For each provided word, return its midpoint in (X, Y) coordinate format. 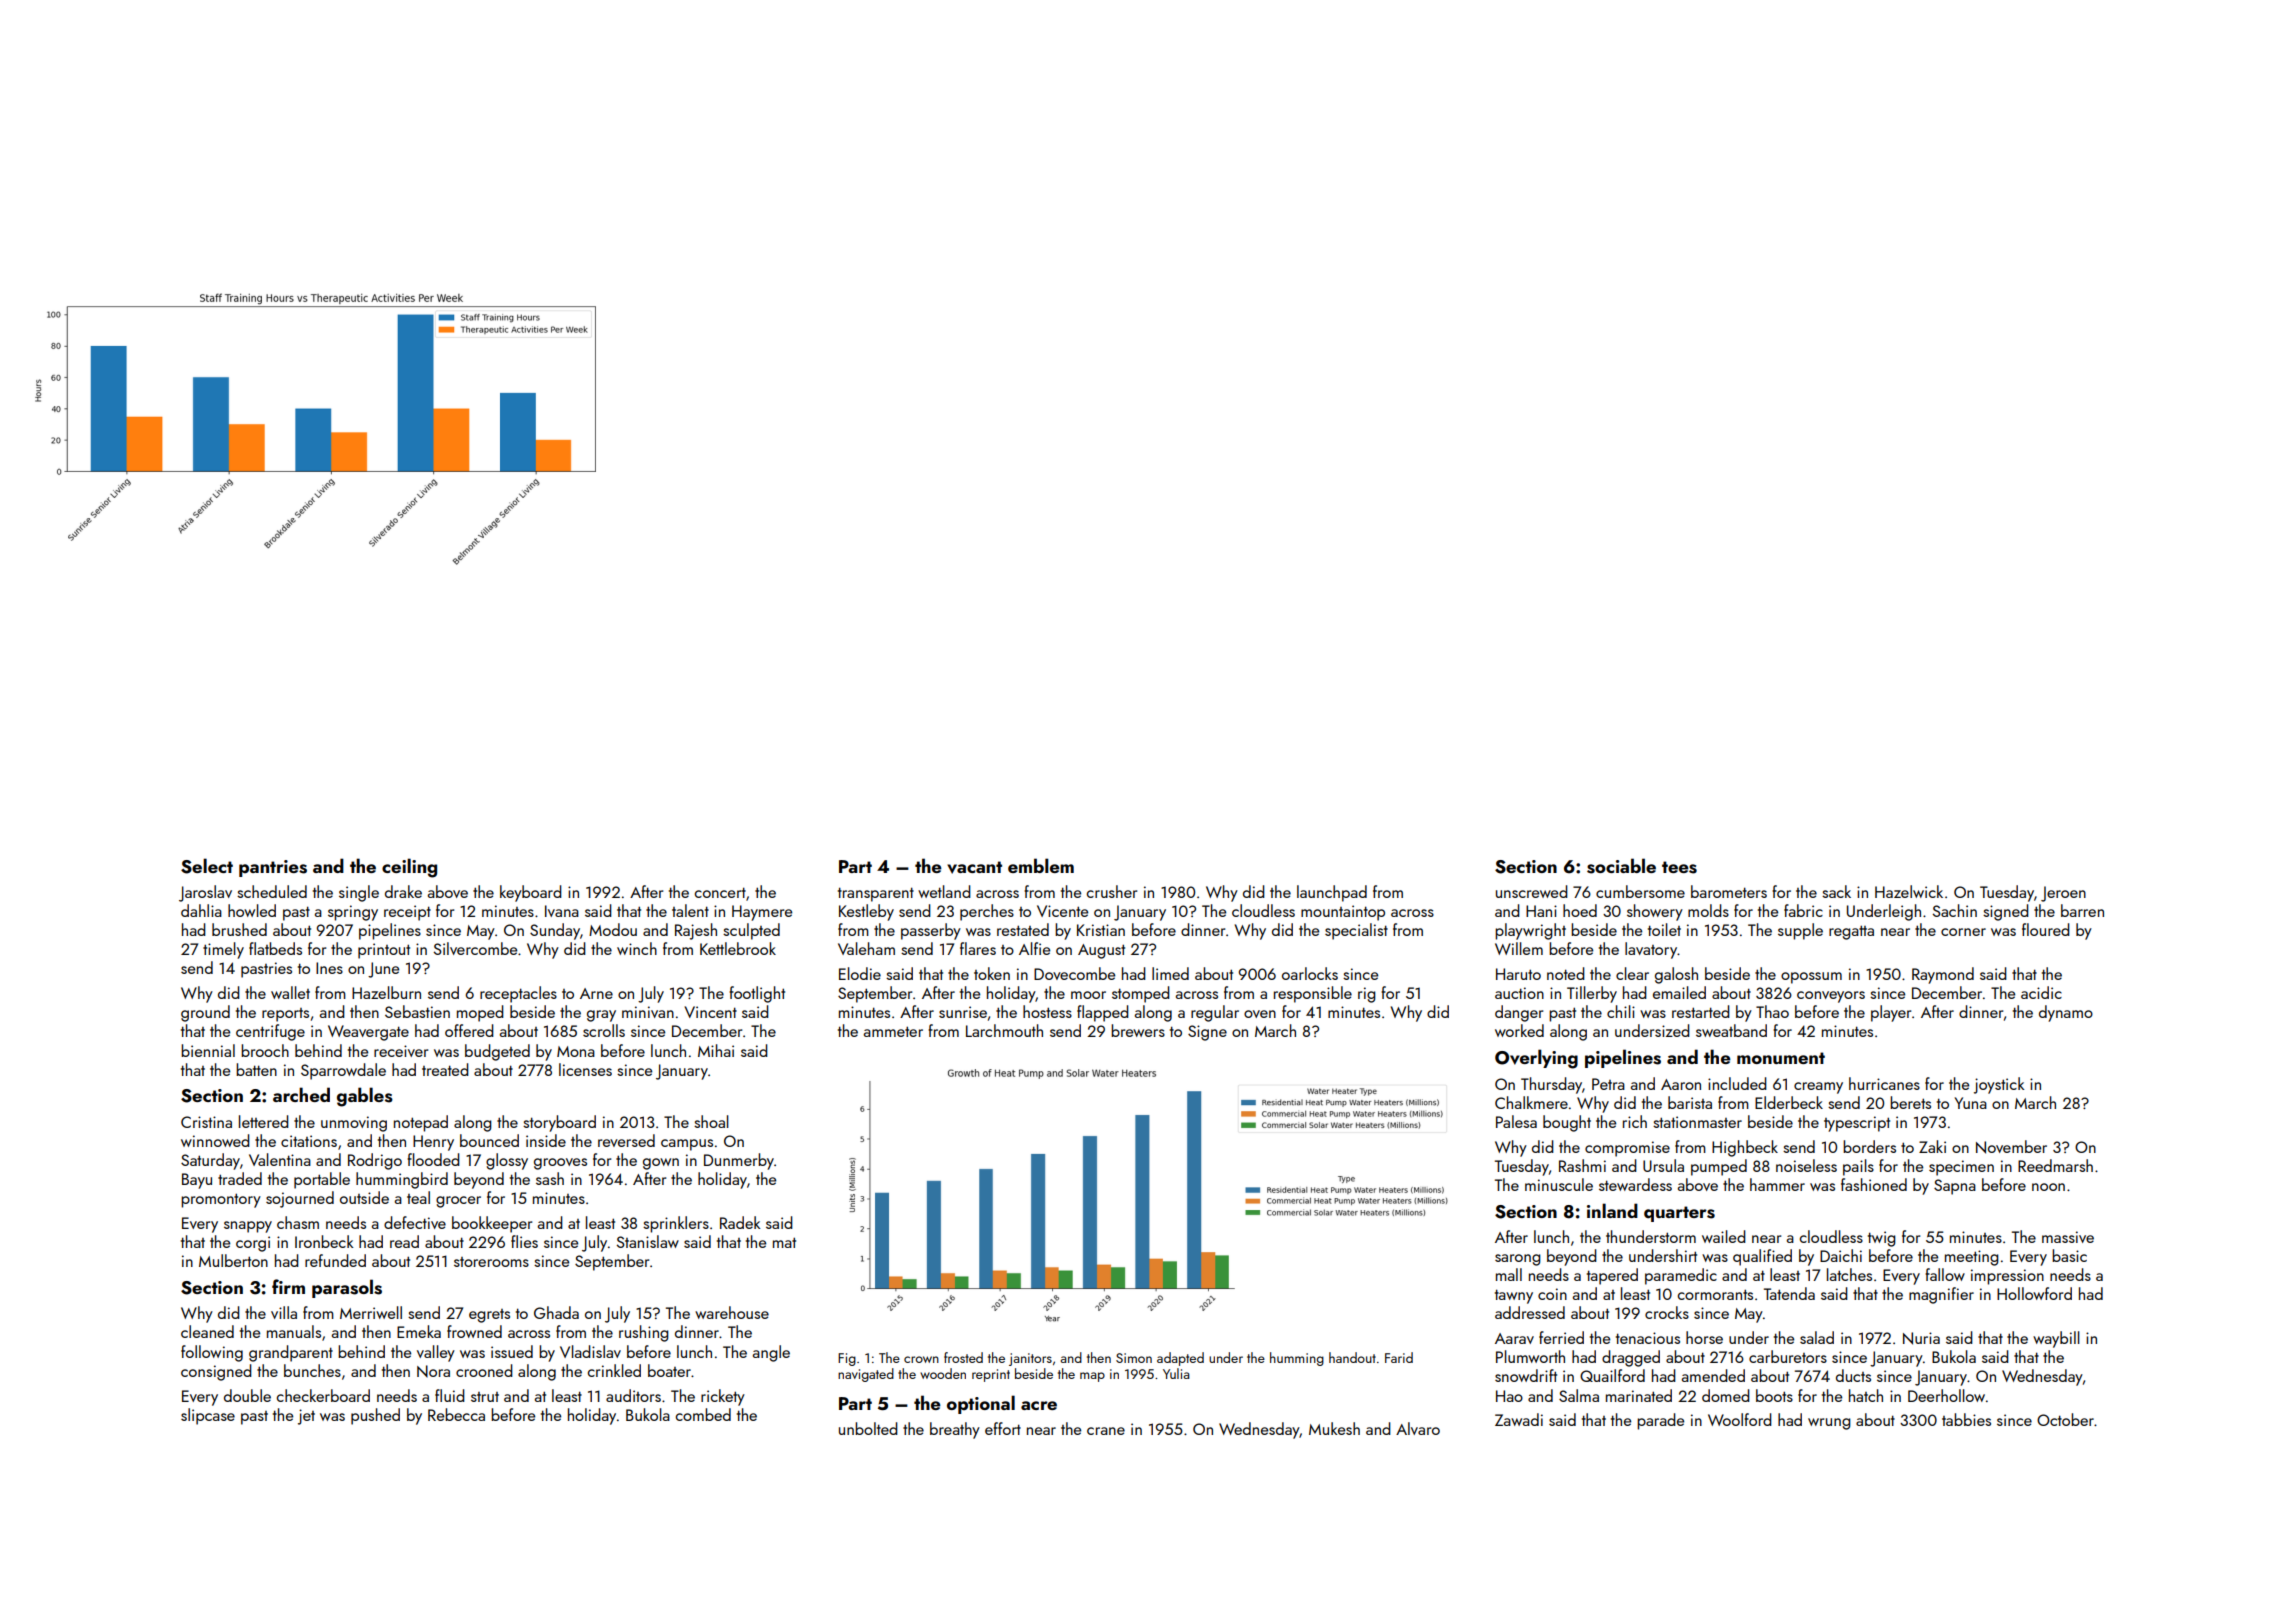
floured (2046, 929)
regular (1215, 1013)
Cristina (206, 1122)
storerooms (491, 1262)
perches (987, 912)
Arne (596, 993)
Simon (1134, 1358)
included (1737, 1083)
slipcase (208, 1416)
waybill (2056, 1339)
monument (1781, 1058)
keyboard (531, 893)
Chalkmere (1531, 1102)
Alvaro (1418, 1428)
